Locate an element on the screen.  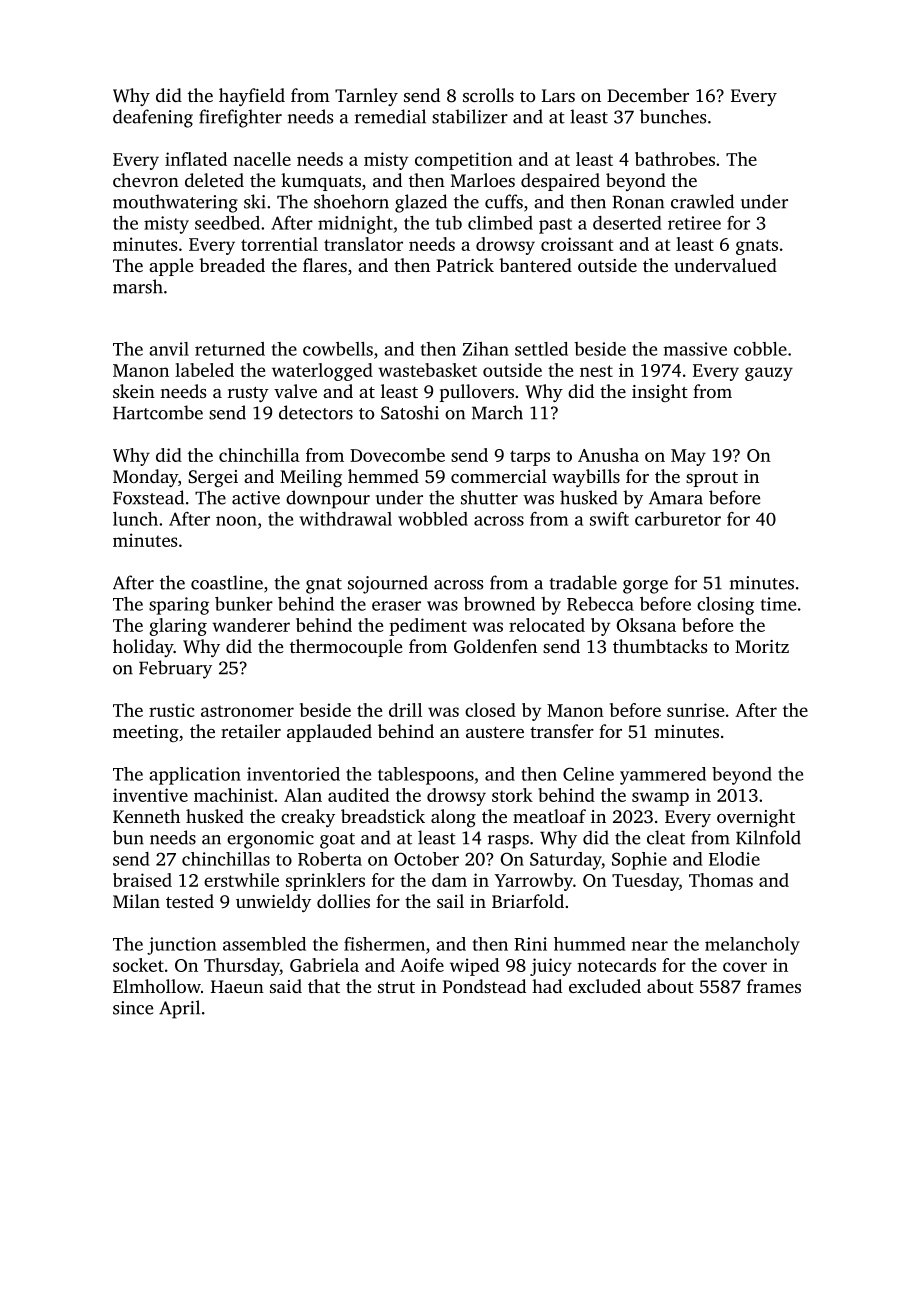
Aoife is located at coordinates (422, 965).
